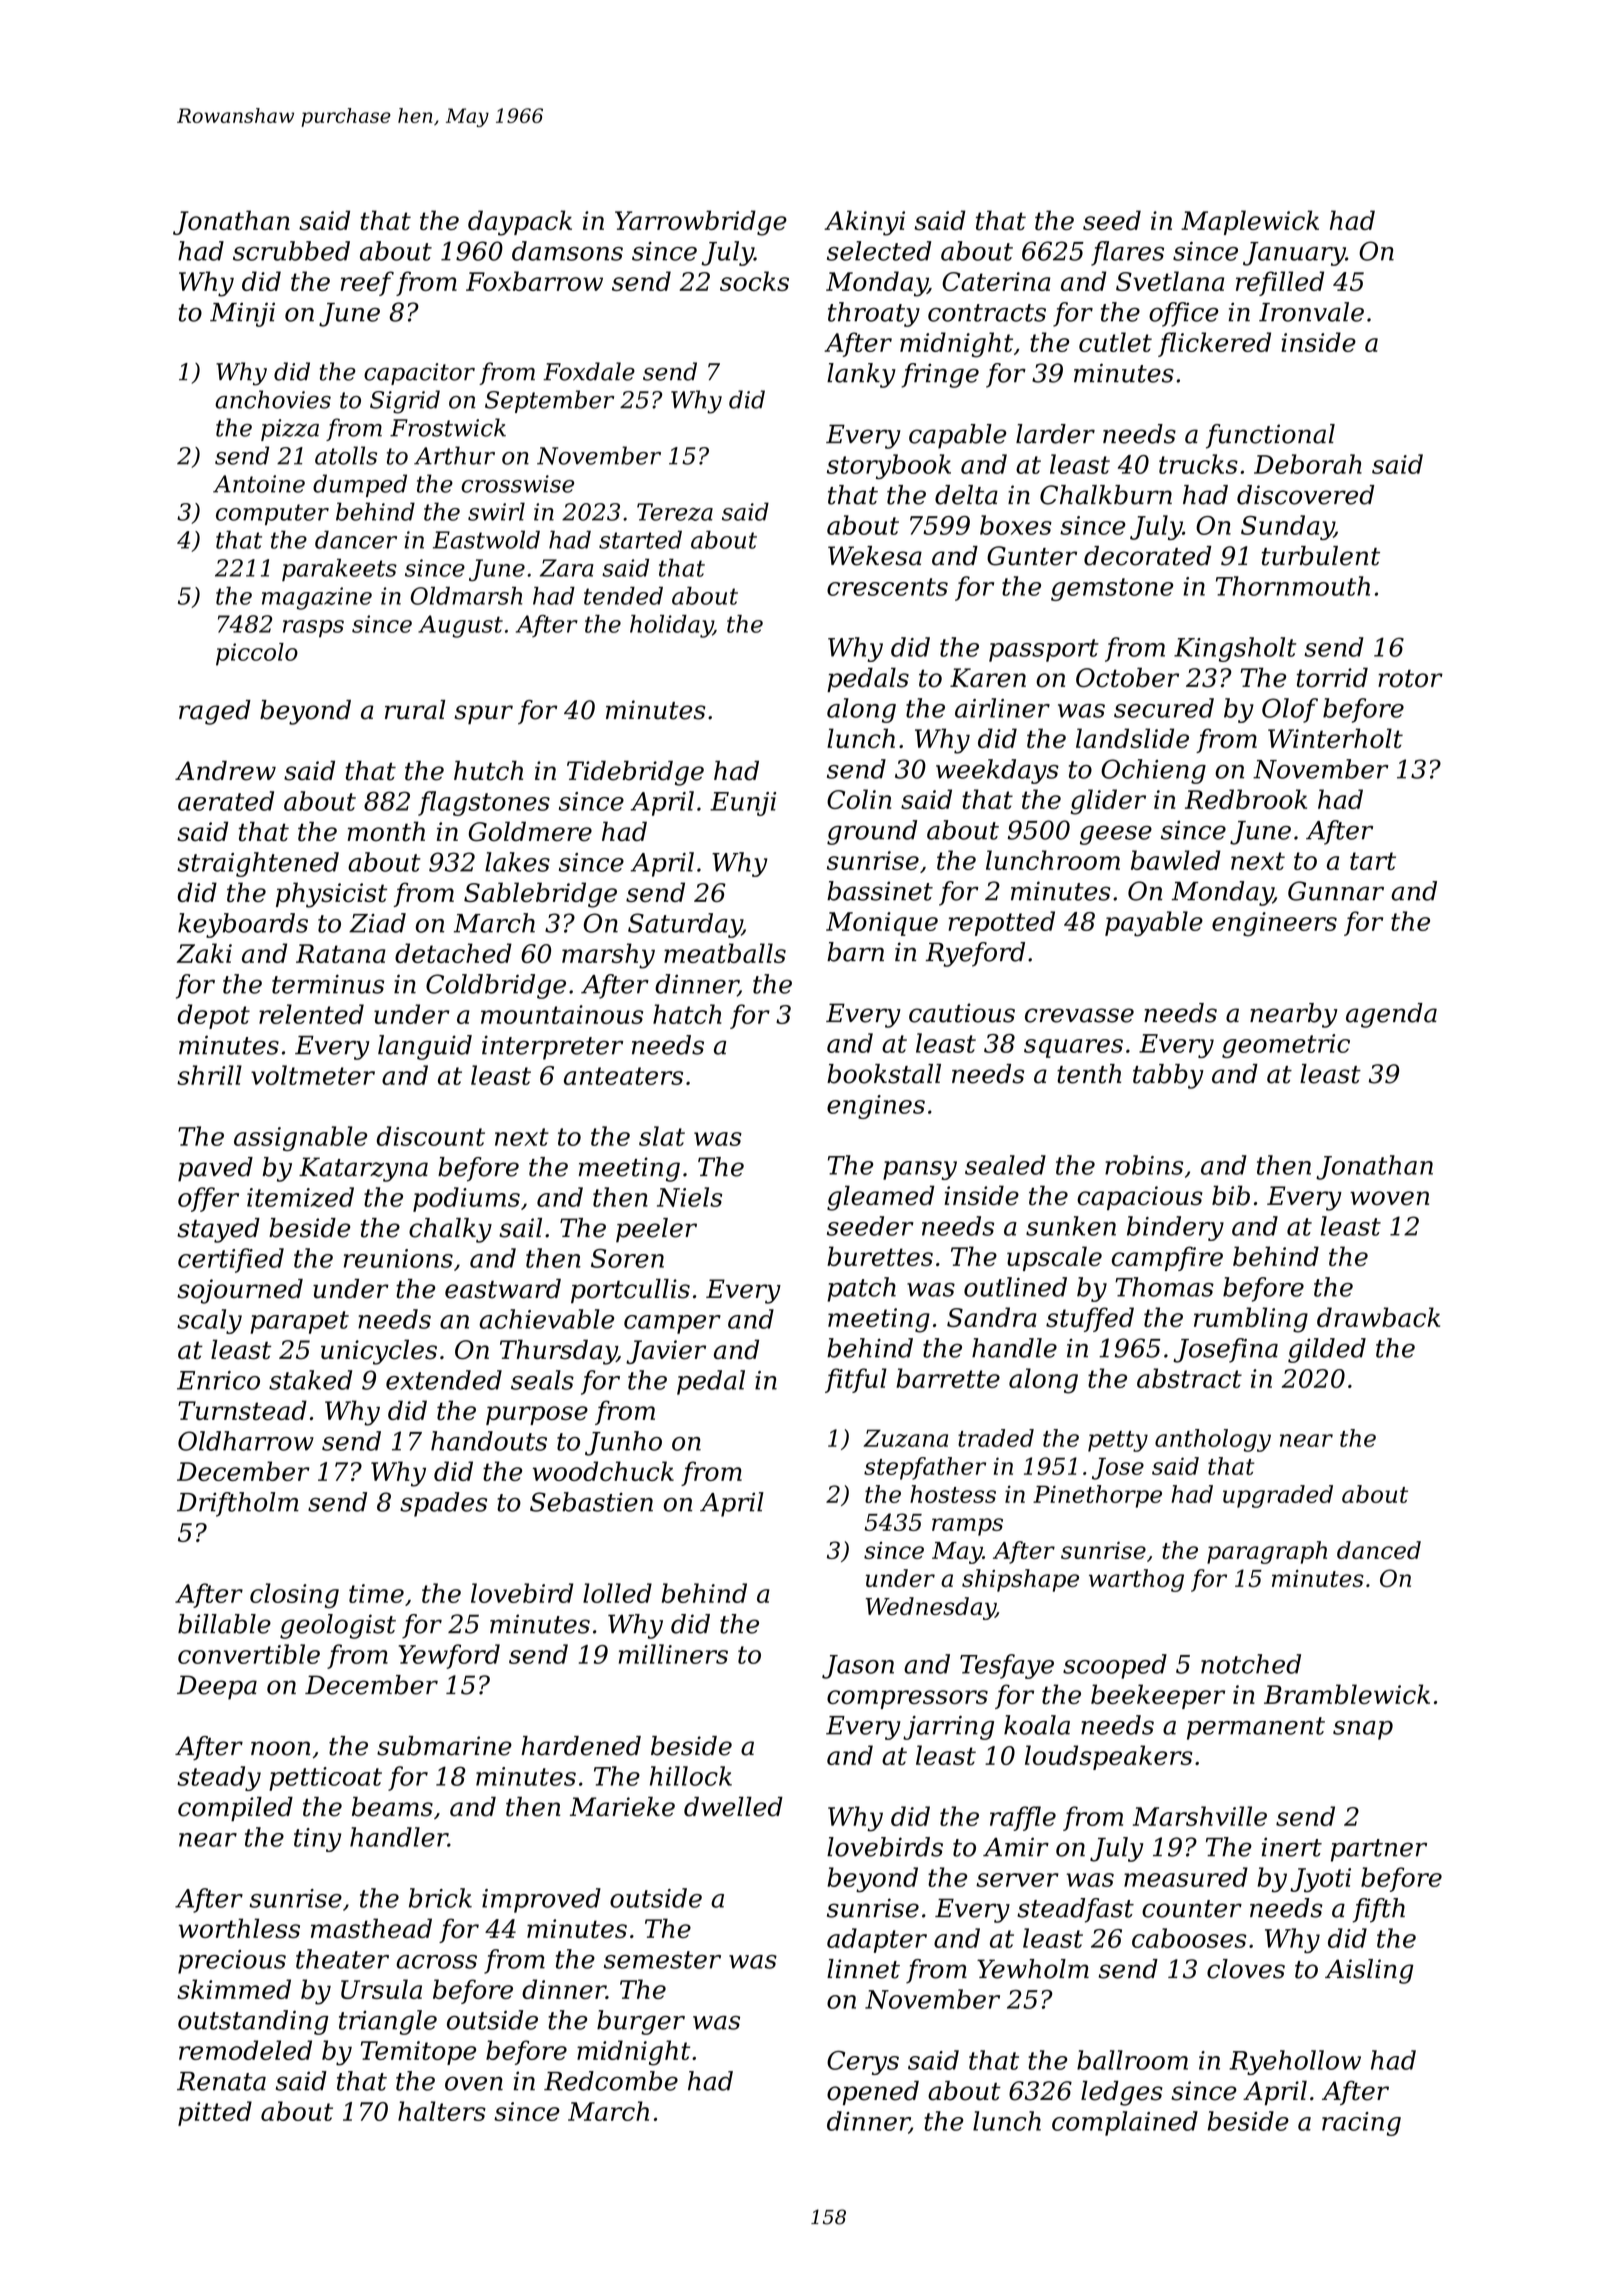  Describe the element at coordinates (1361, 2124) in the screenshot. I see `racing` at that location.
